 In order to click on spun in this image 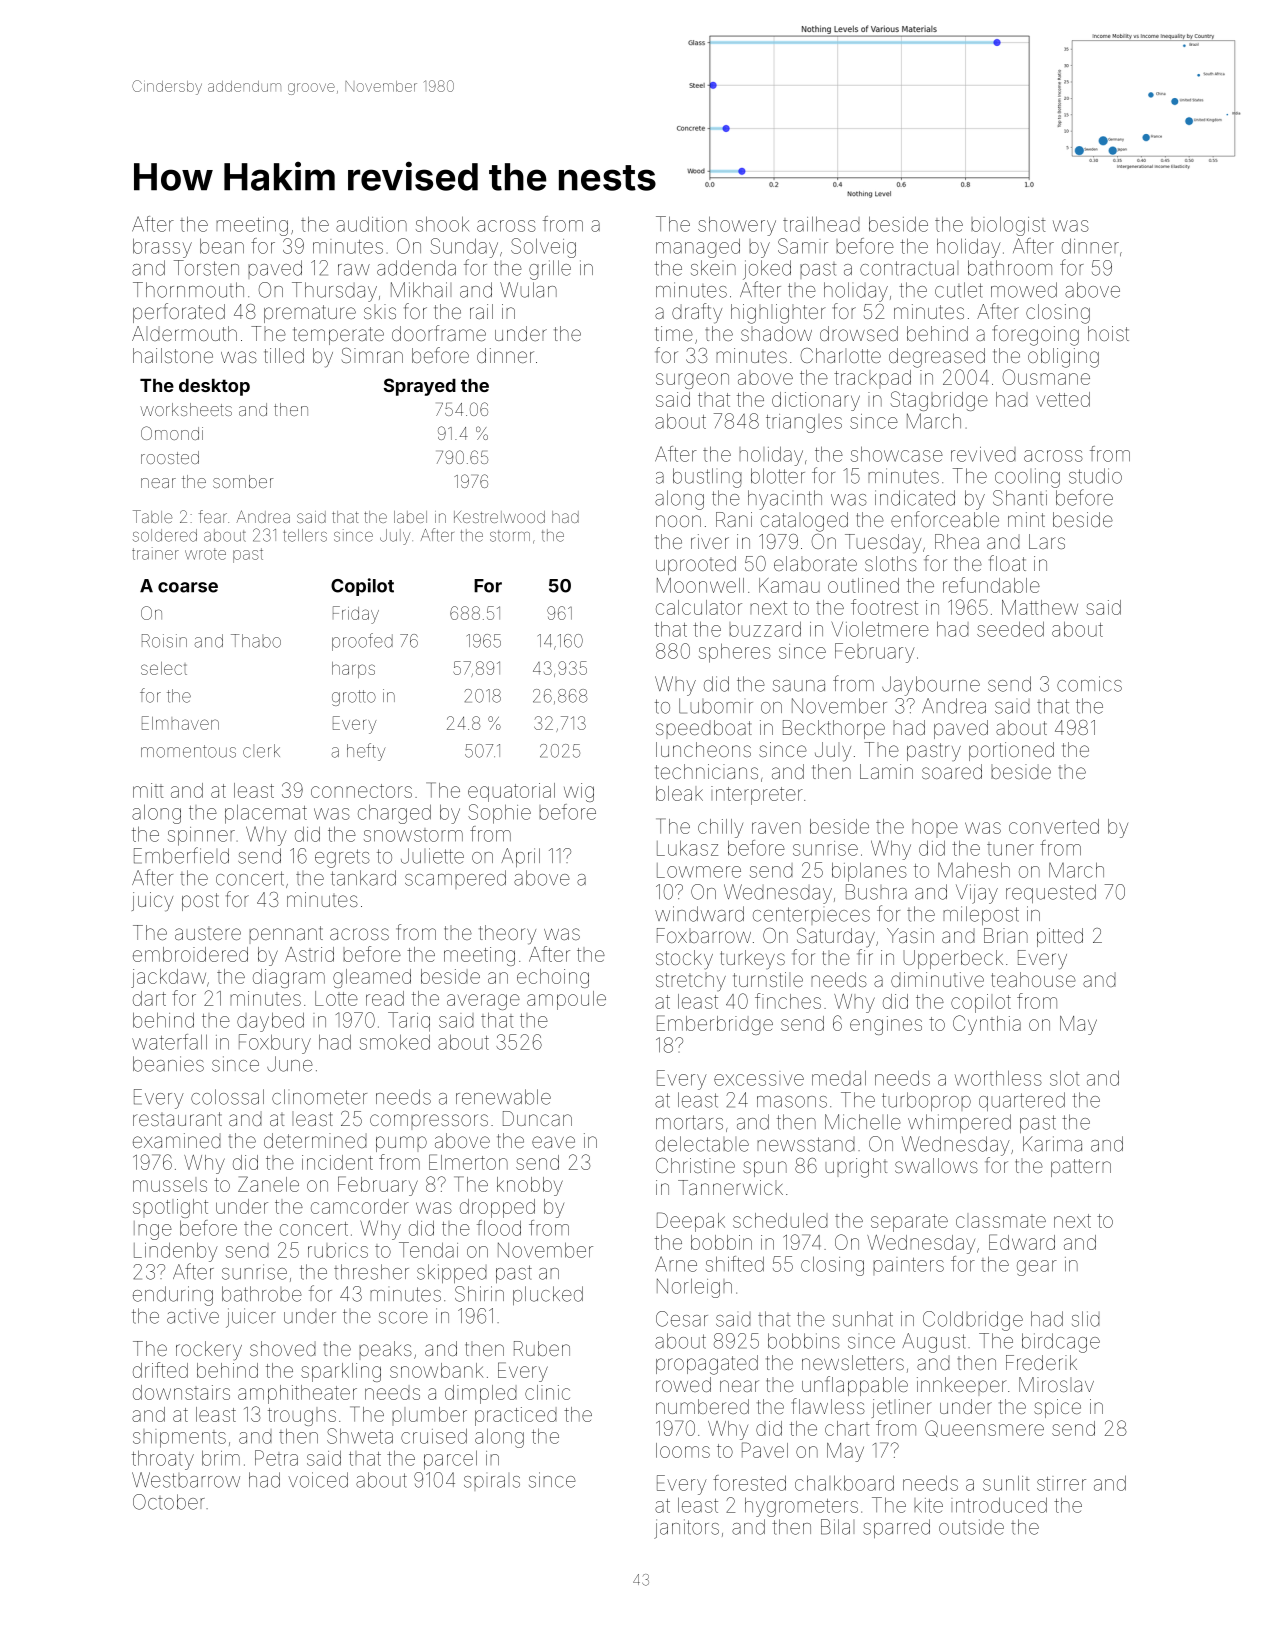, I will do `click(765, 1169)`.
